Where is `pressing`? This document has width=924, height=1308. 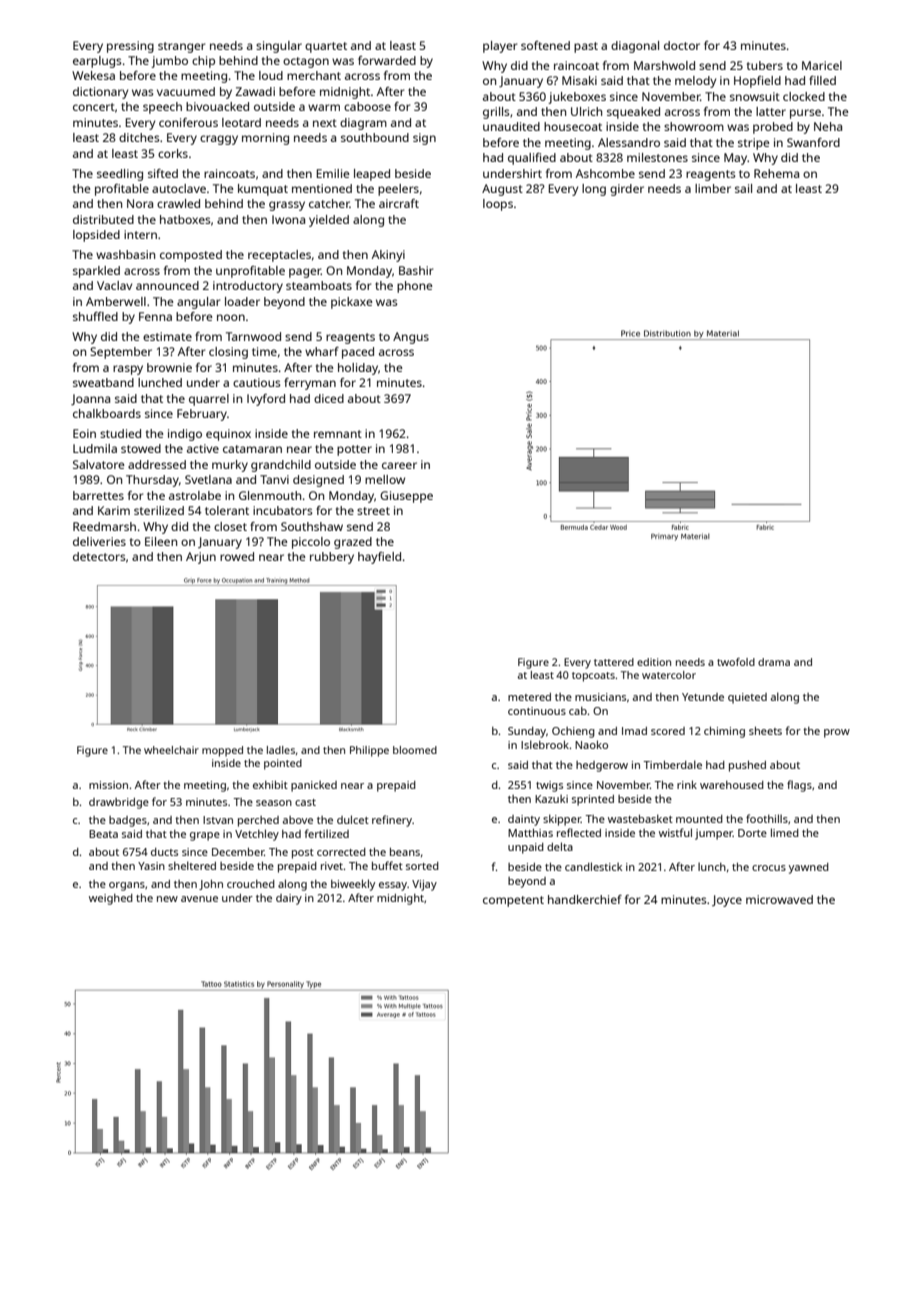 pressing is located at coordinates (130, 47).
